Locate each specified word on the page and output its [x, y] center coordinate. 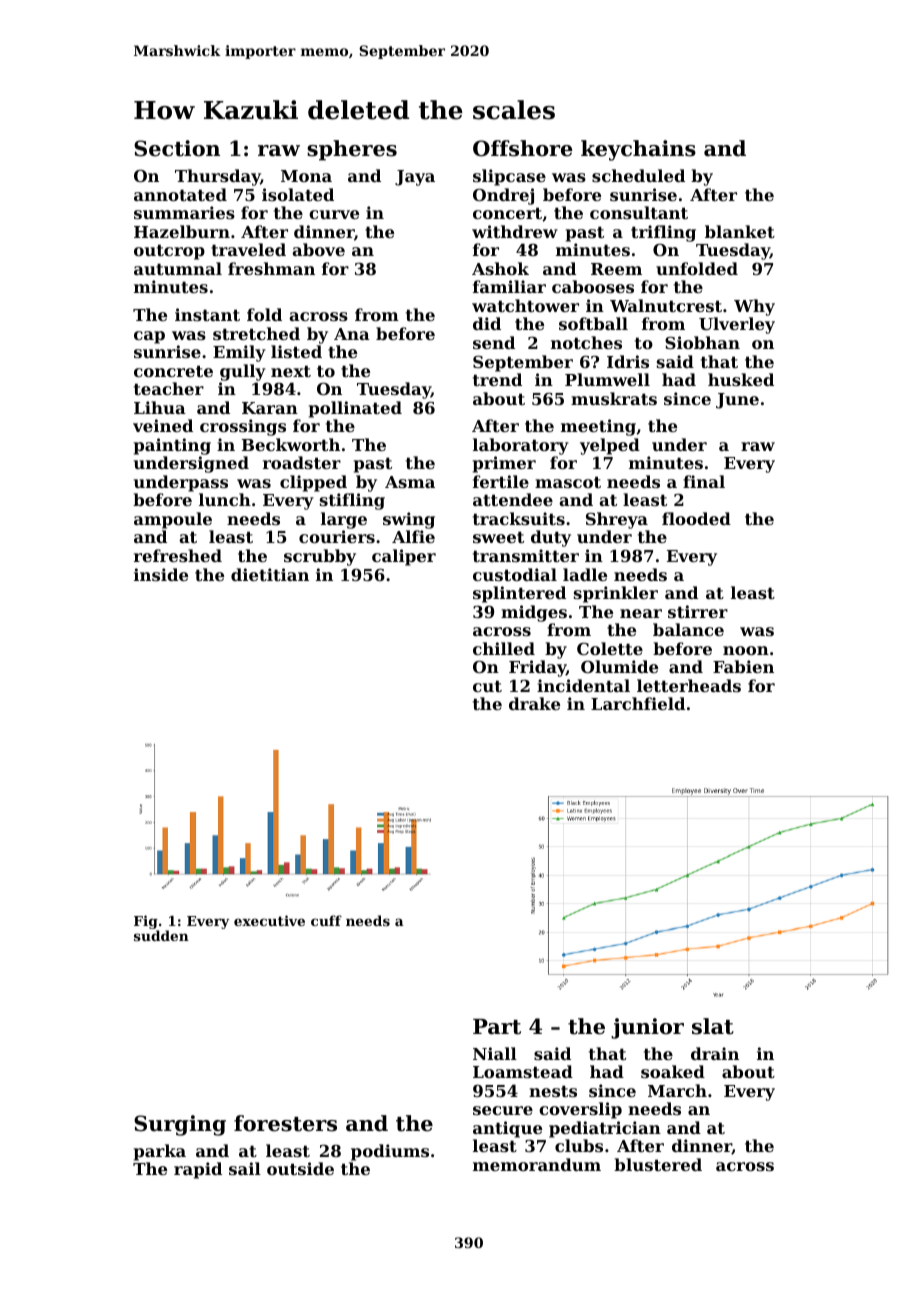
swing [409, 520]
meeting [598, 427]
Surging [180, 1125]
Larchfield [638, 703]
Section [177, 148]
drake [534, 703]
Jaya [415, 178]
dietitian [270, 574]
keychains [638, 150]
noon [746, 650]
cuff [326, 920]
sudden [161, 936]
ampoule [173, 520]
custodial [515, 574]
